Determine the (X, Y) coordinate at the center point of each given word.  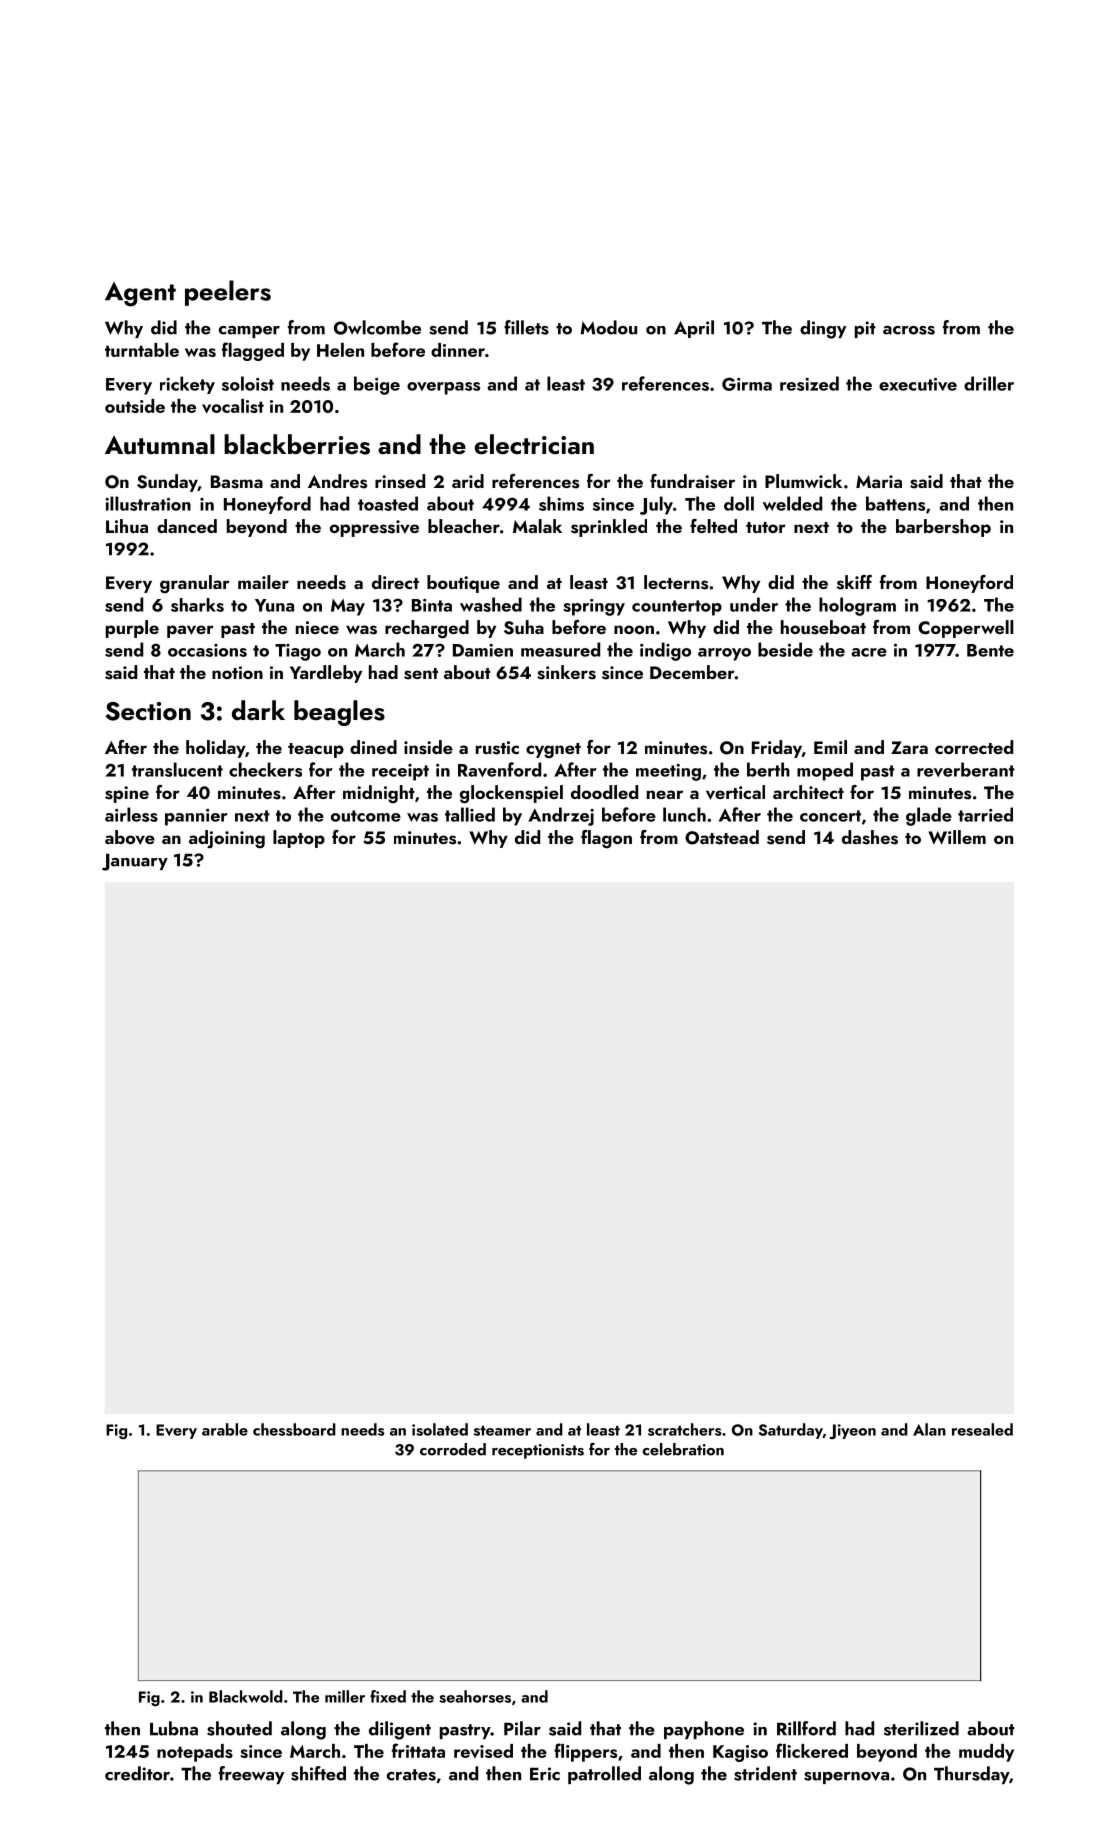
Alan (929, 1429)
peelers (228, 293)
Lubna (174, 1728)
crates (411, 1775)
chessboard (294, 1429)
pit (865, 329)
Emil (830, 747)
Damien (483, 650)
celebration (683, 1449)
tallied (470, 814)
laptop (299, 839)
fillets (526, 327)
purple (132, 629)
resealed (982, 1429)
